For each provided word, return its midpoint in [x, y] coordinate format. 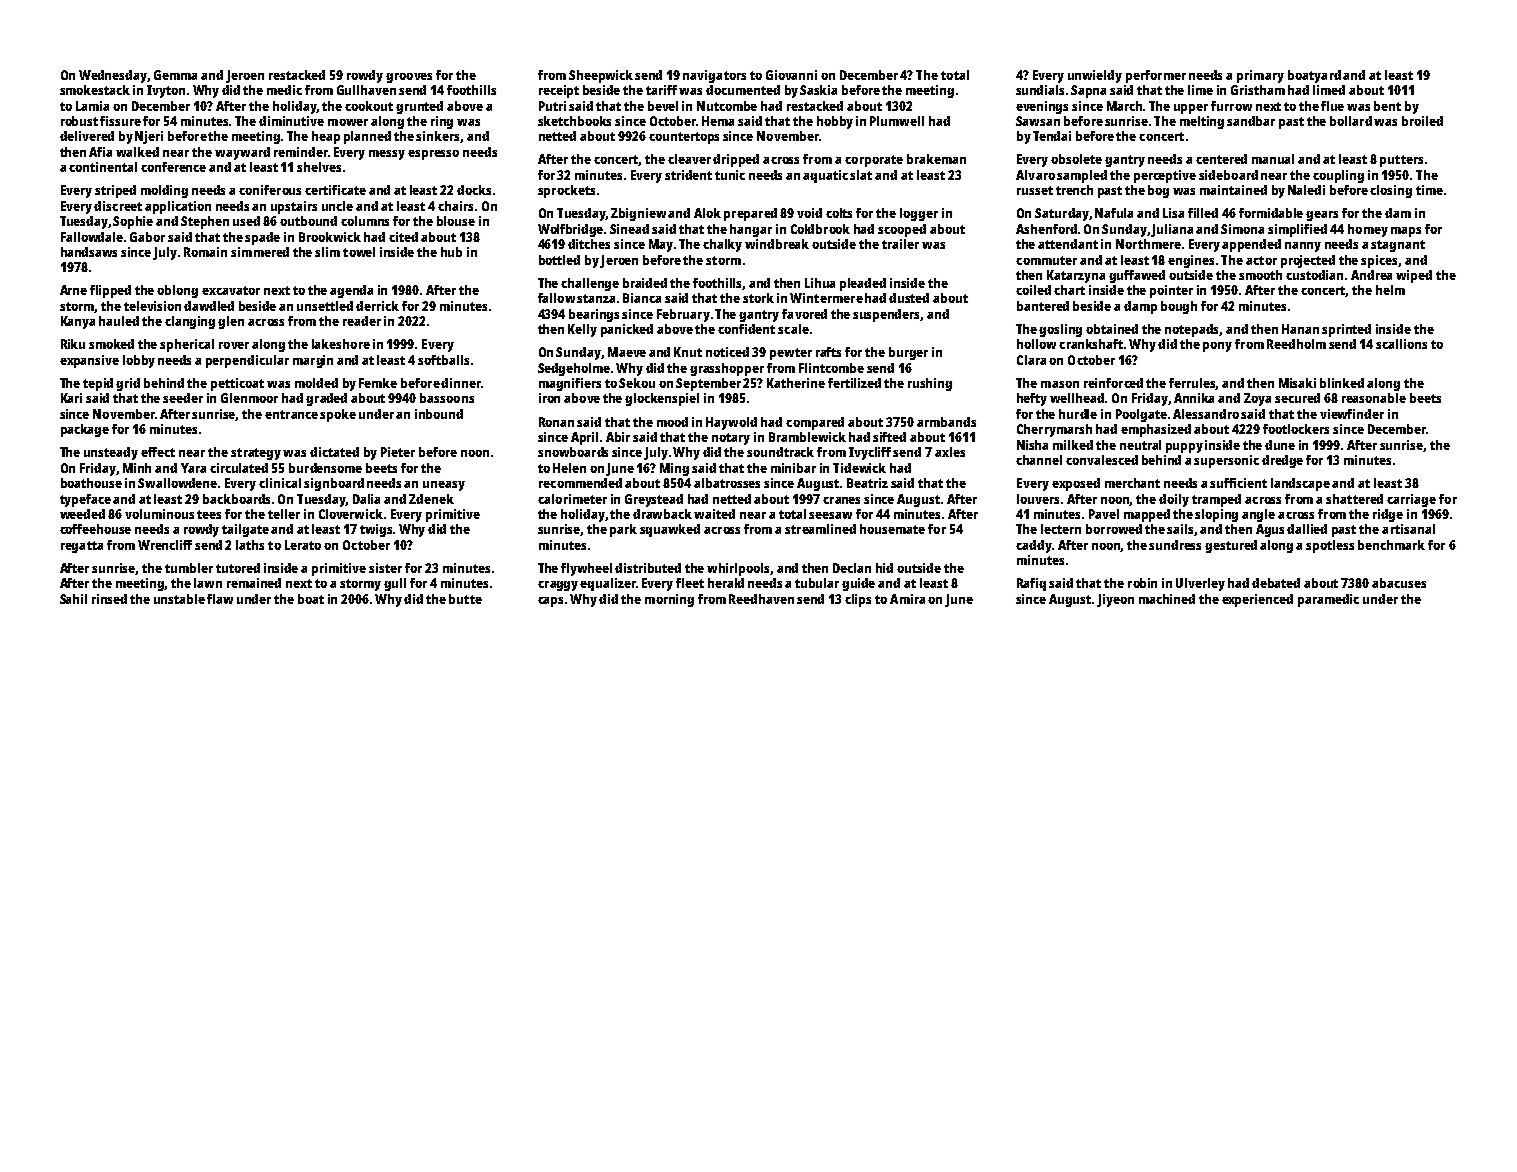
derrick [377, 306]
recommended [580, 483]
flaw [220, 599]
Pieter [398, 452]
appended [1251, 245]
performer [1156, 76]
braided [645, 283]
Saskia [818, 90]
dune [1280, 445]
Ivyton [166, 91]
